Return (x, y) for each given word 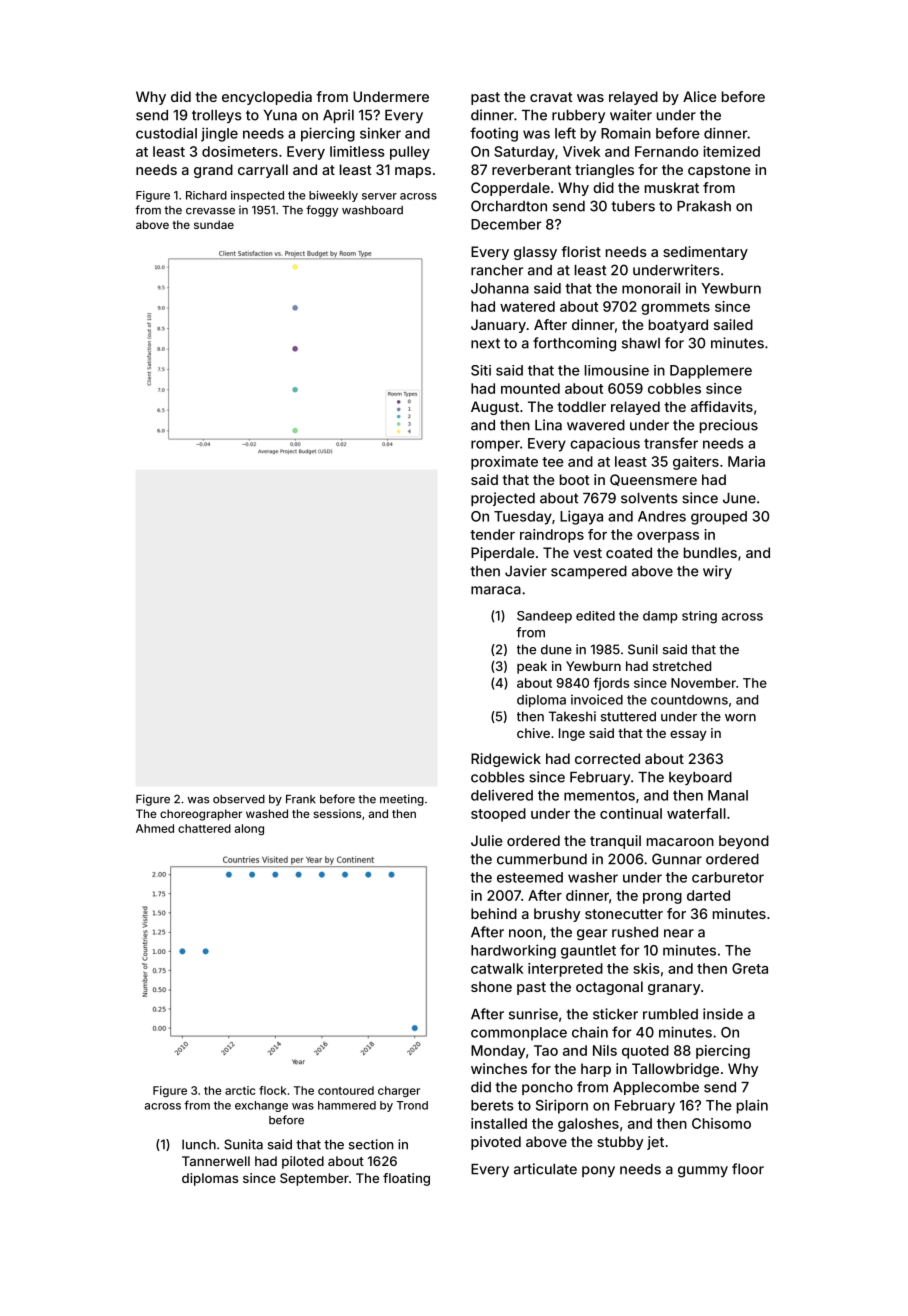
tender (492, 534)
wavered (596, 425)
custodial (166, 133)
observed (239, 799)
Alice (700, 96)
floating (406, 1179)
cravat (551, 97)
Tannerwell (216, 1161)
